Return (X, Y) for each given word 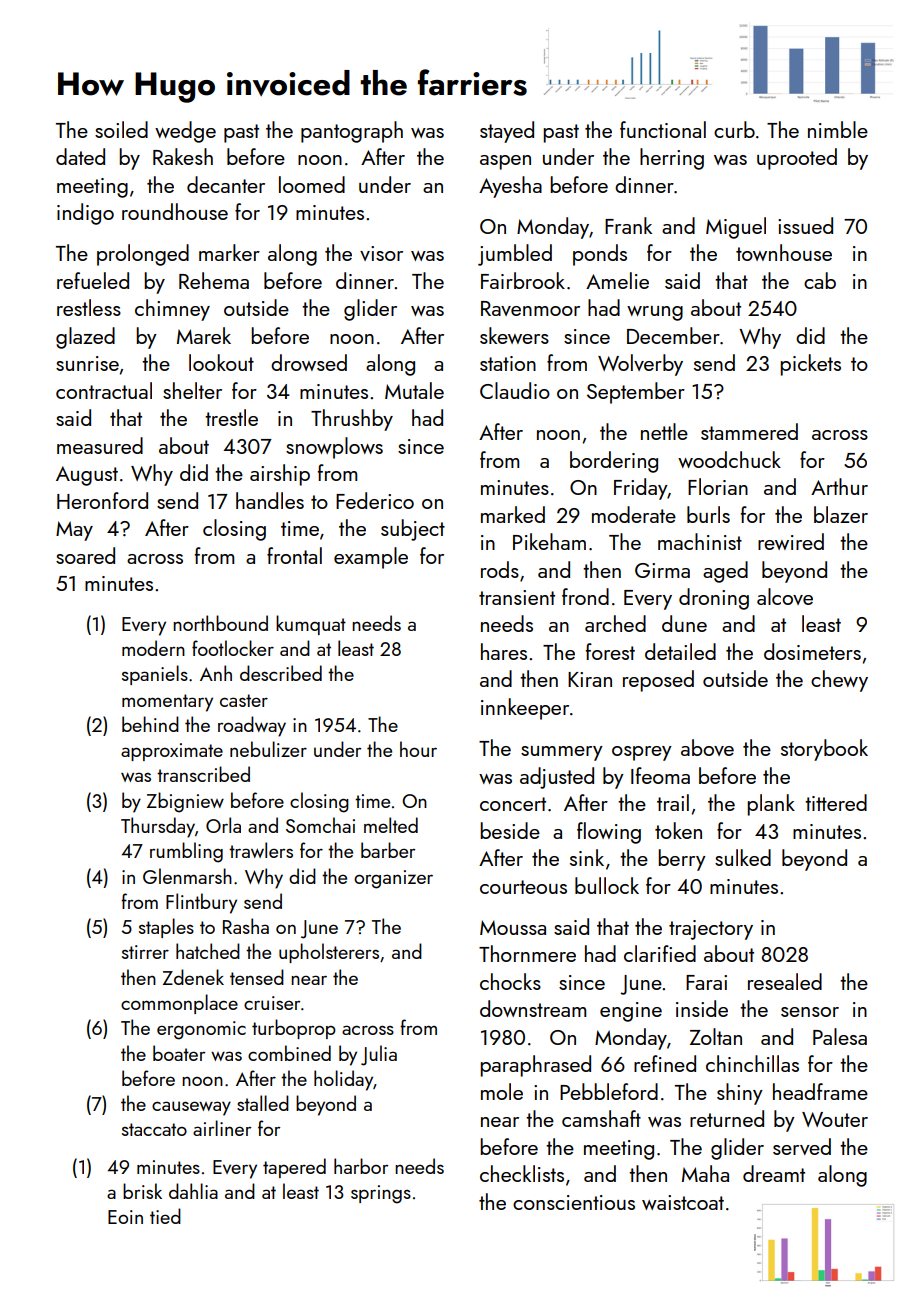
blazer (841, 514)
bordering (614, 462)
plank (771, 805)
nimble (838, 129)
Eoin (125, 1217)
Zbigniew (185, 802)
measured (100, 445)
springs (381, 1194)
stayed (507, 132)
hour (418, 749)
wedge (185, 132)
